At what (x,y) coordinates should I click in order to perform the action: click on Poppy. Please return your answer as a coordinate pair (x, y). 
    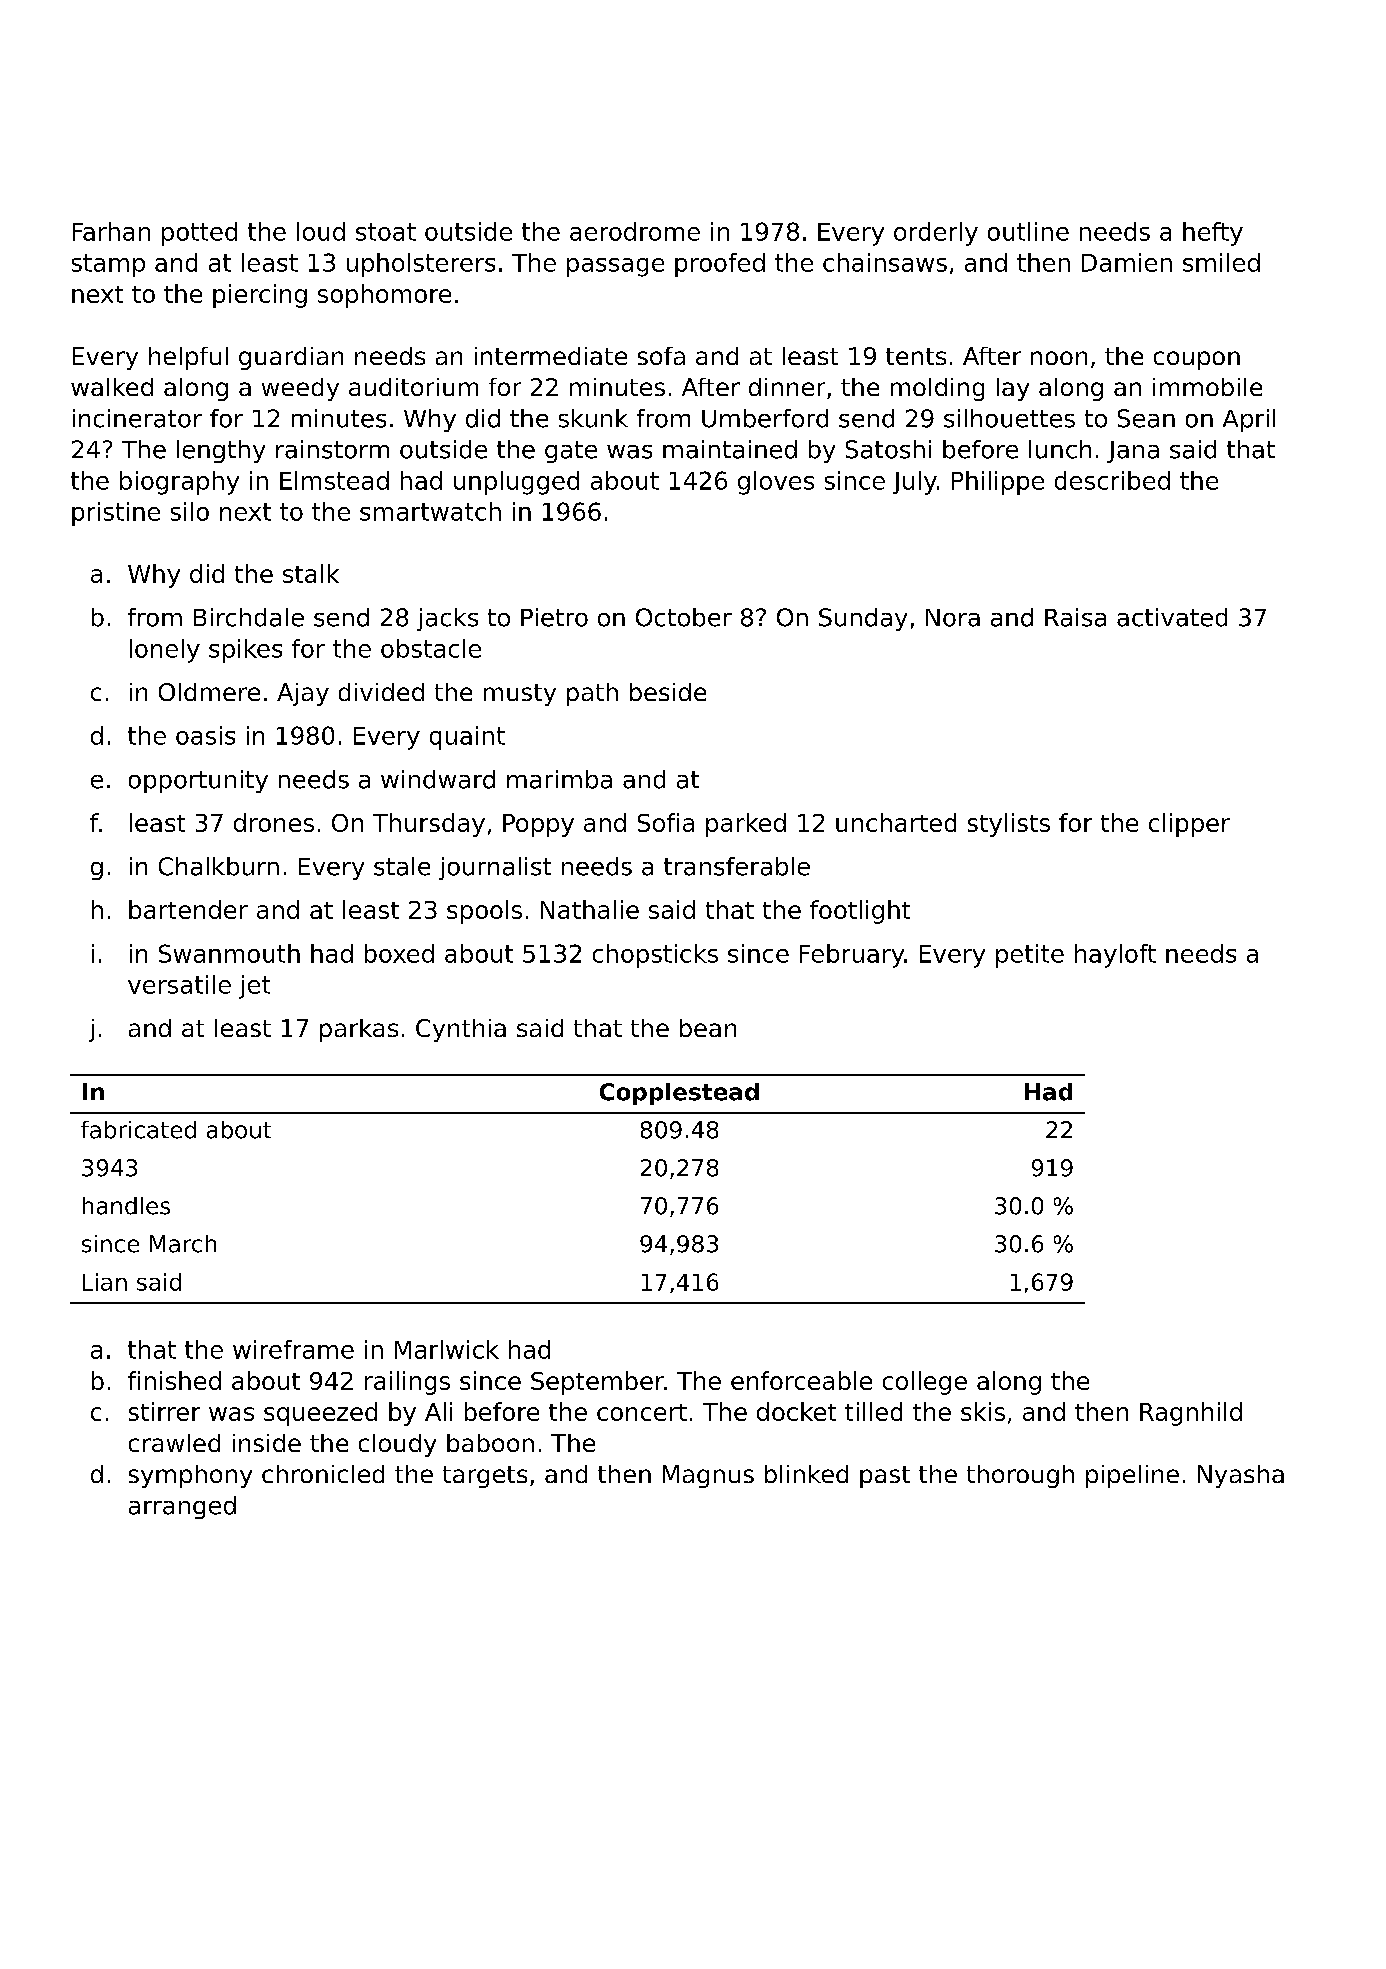
    Looking at the image, I should click on (538, 825).
